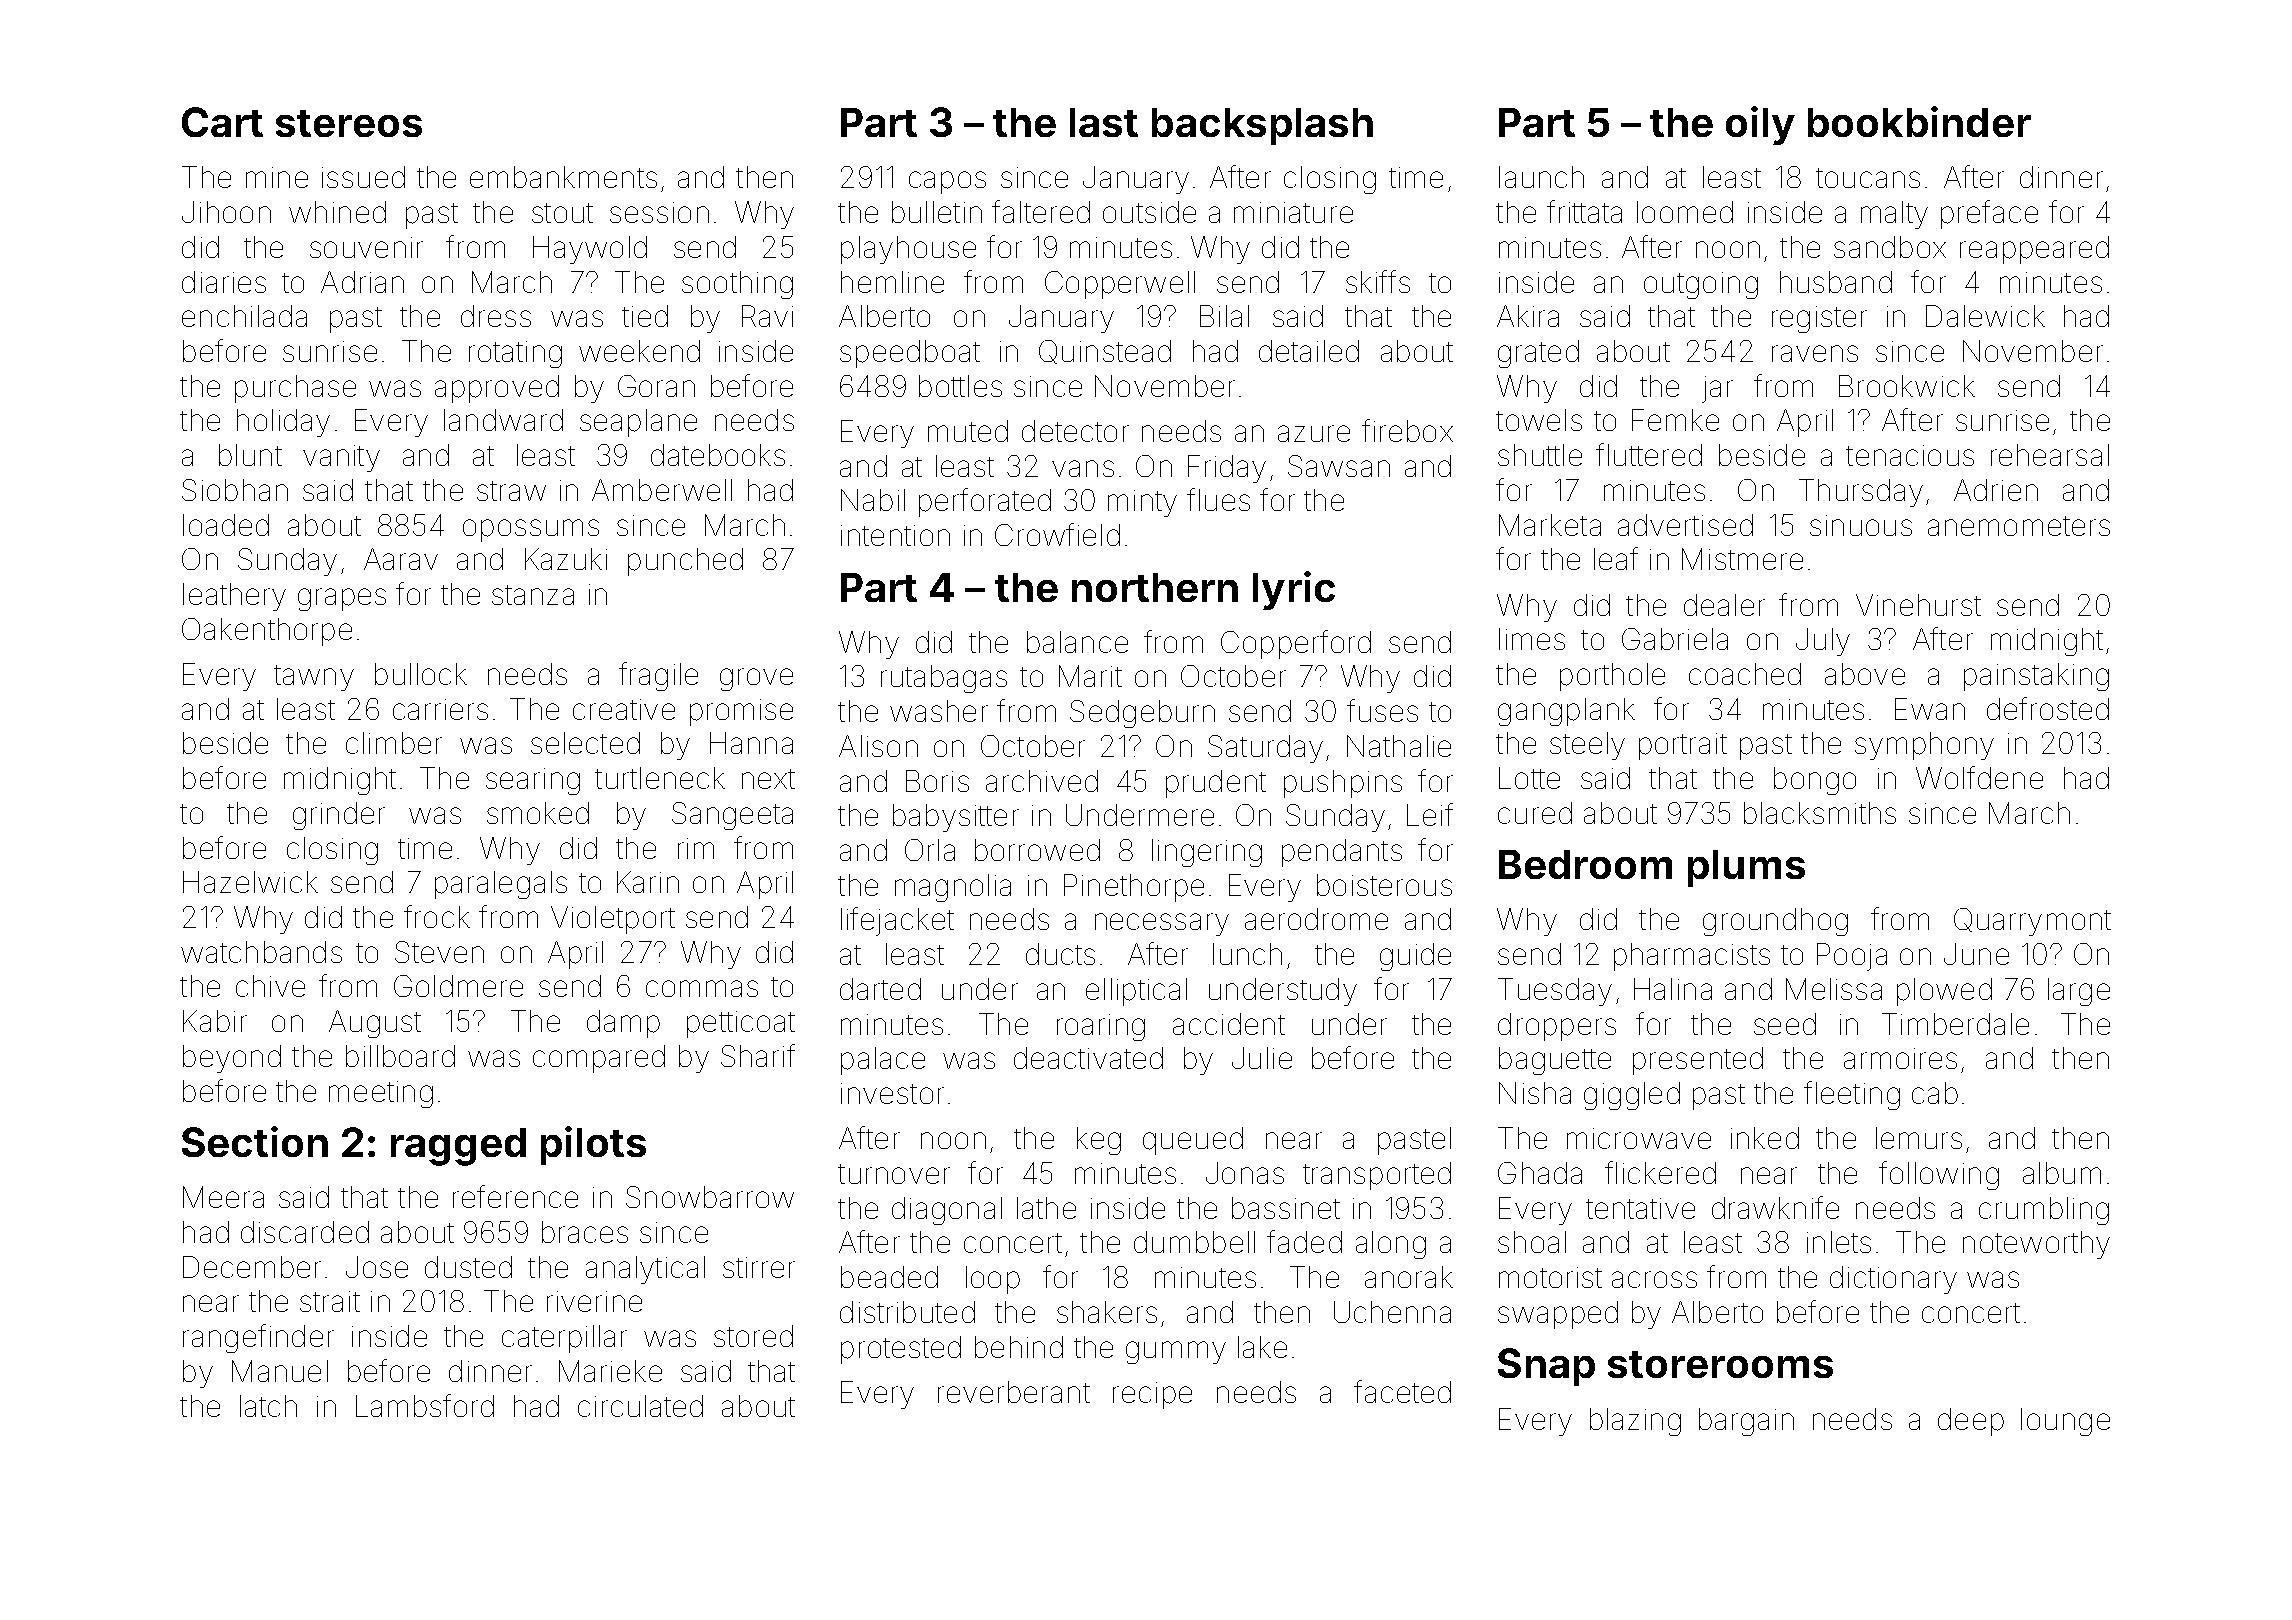 The height and width of the page is (1620, 2292). I want to click on lunch, so click(1247, 954).
